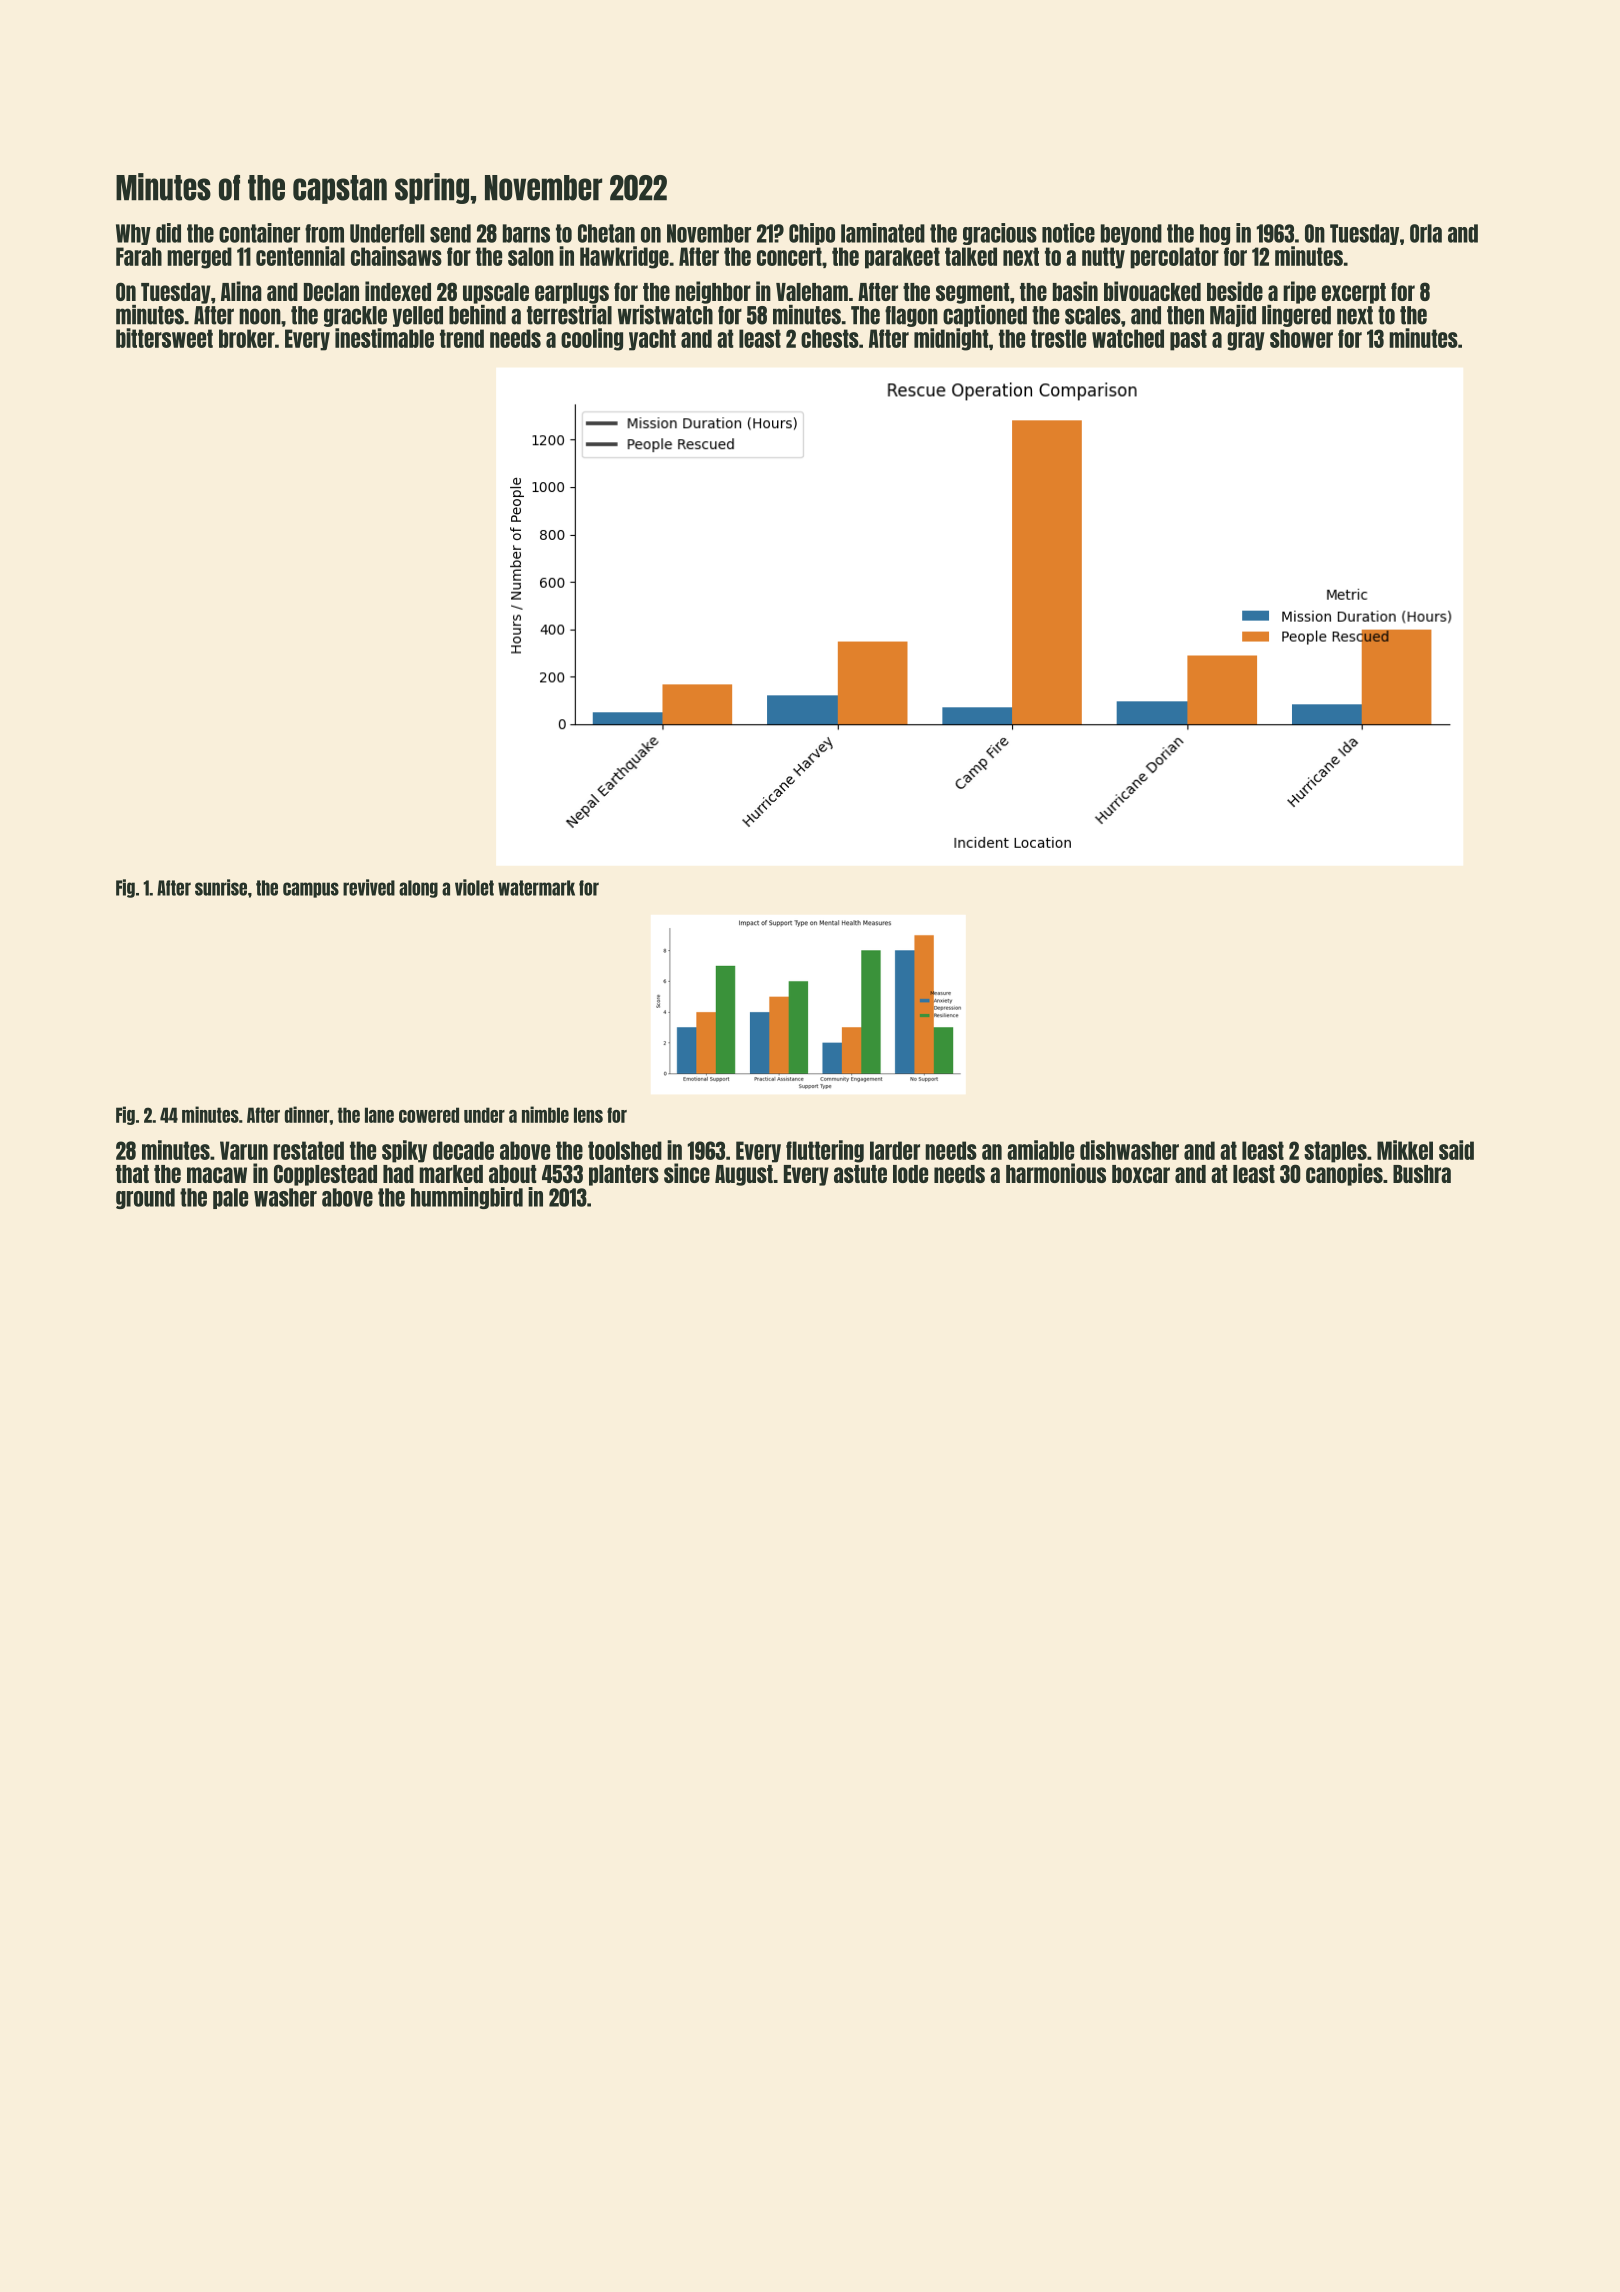  What do you see at coordinates (221, 887) in the image?
I see `sunrise` at bounding box center [221, 887].
